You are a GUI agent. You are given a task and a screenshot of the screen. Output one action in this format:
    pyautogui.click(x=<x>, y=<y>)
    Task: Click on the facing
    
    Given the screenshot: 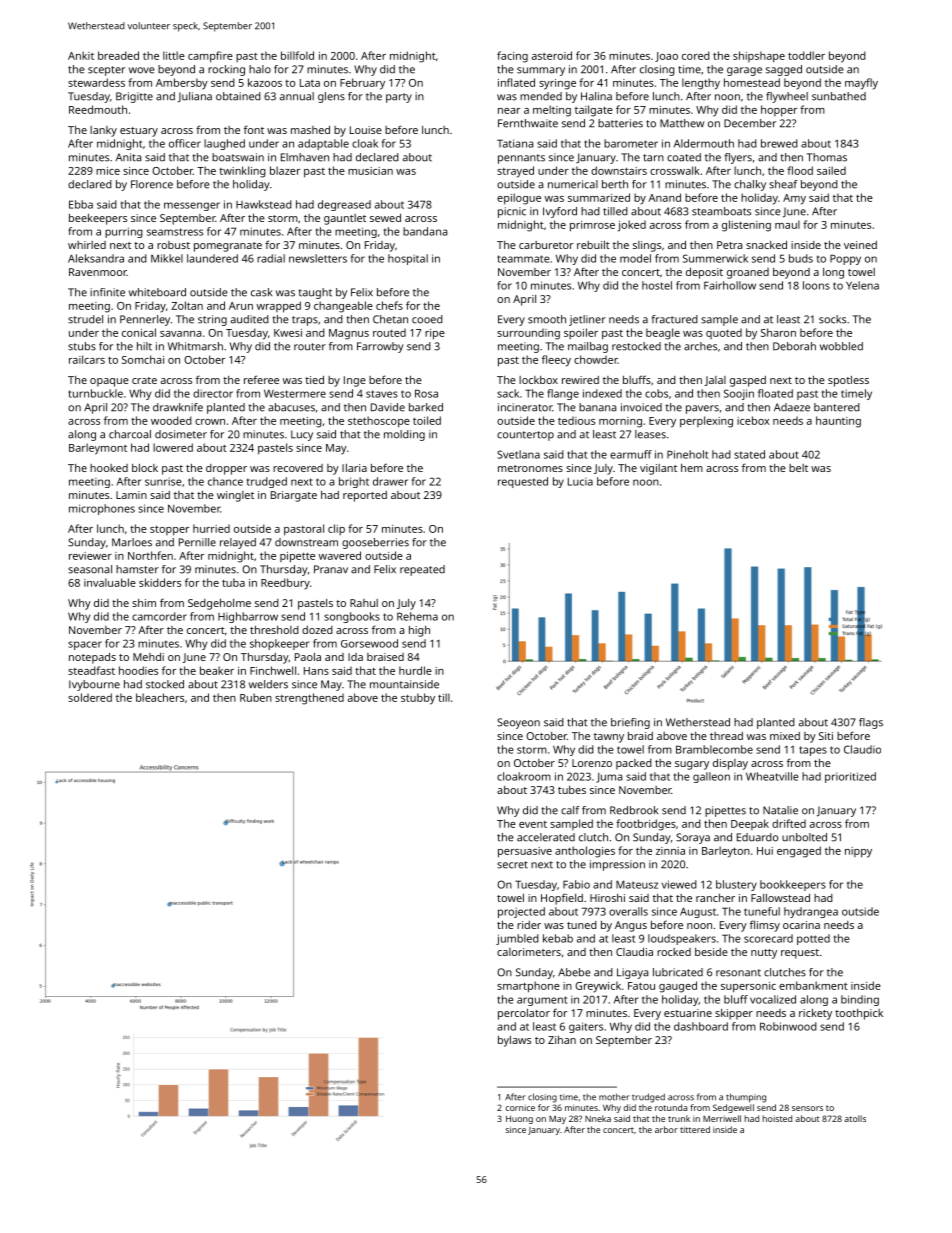 What is the action you would take?
    pyautogui.click(x=512, y=57)
